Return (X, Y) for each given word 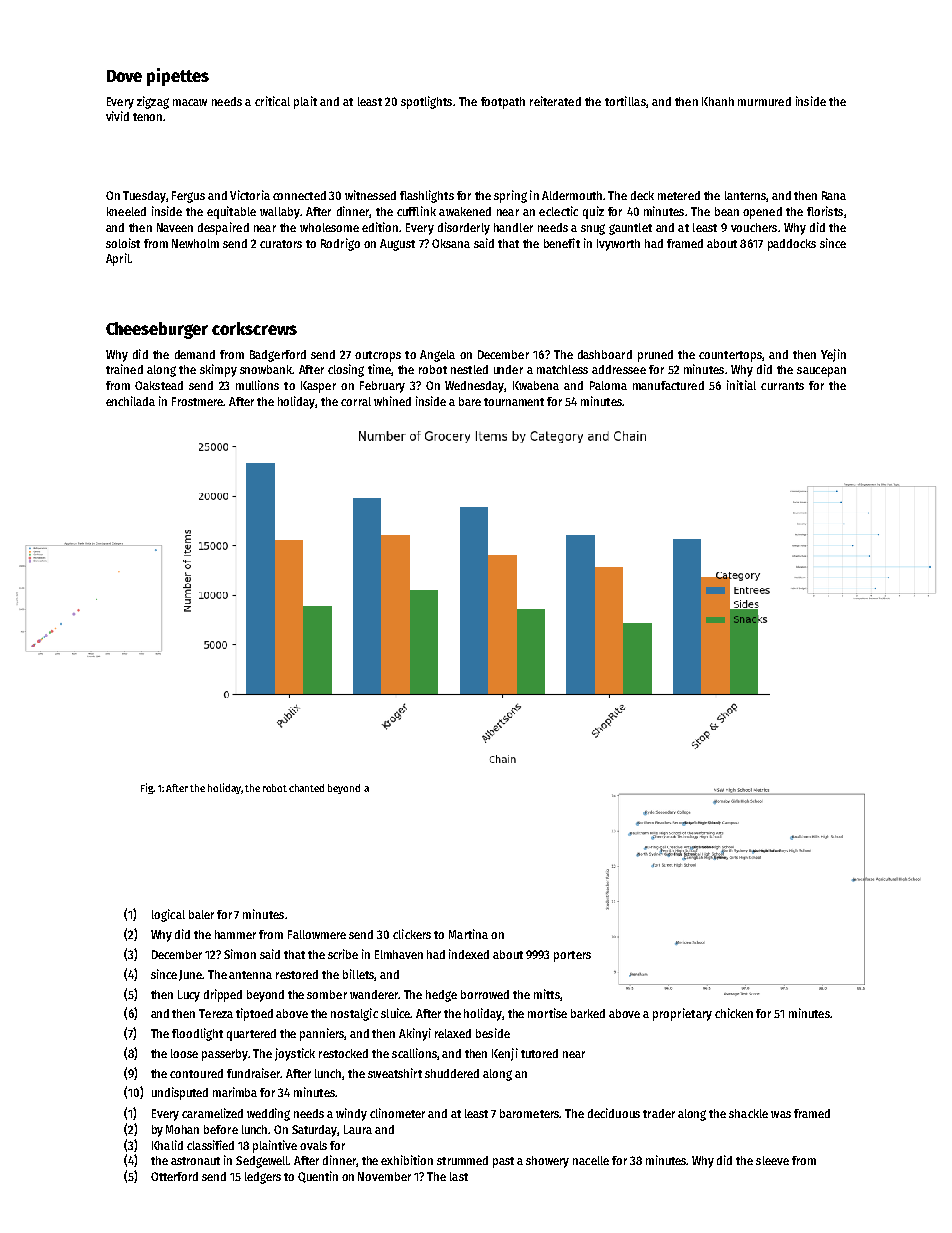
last (459, 1176)
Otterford (174, 1176)
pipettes (178, 77)
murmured (764, 101)
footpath (503, 103)
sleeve (772, 1160)
